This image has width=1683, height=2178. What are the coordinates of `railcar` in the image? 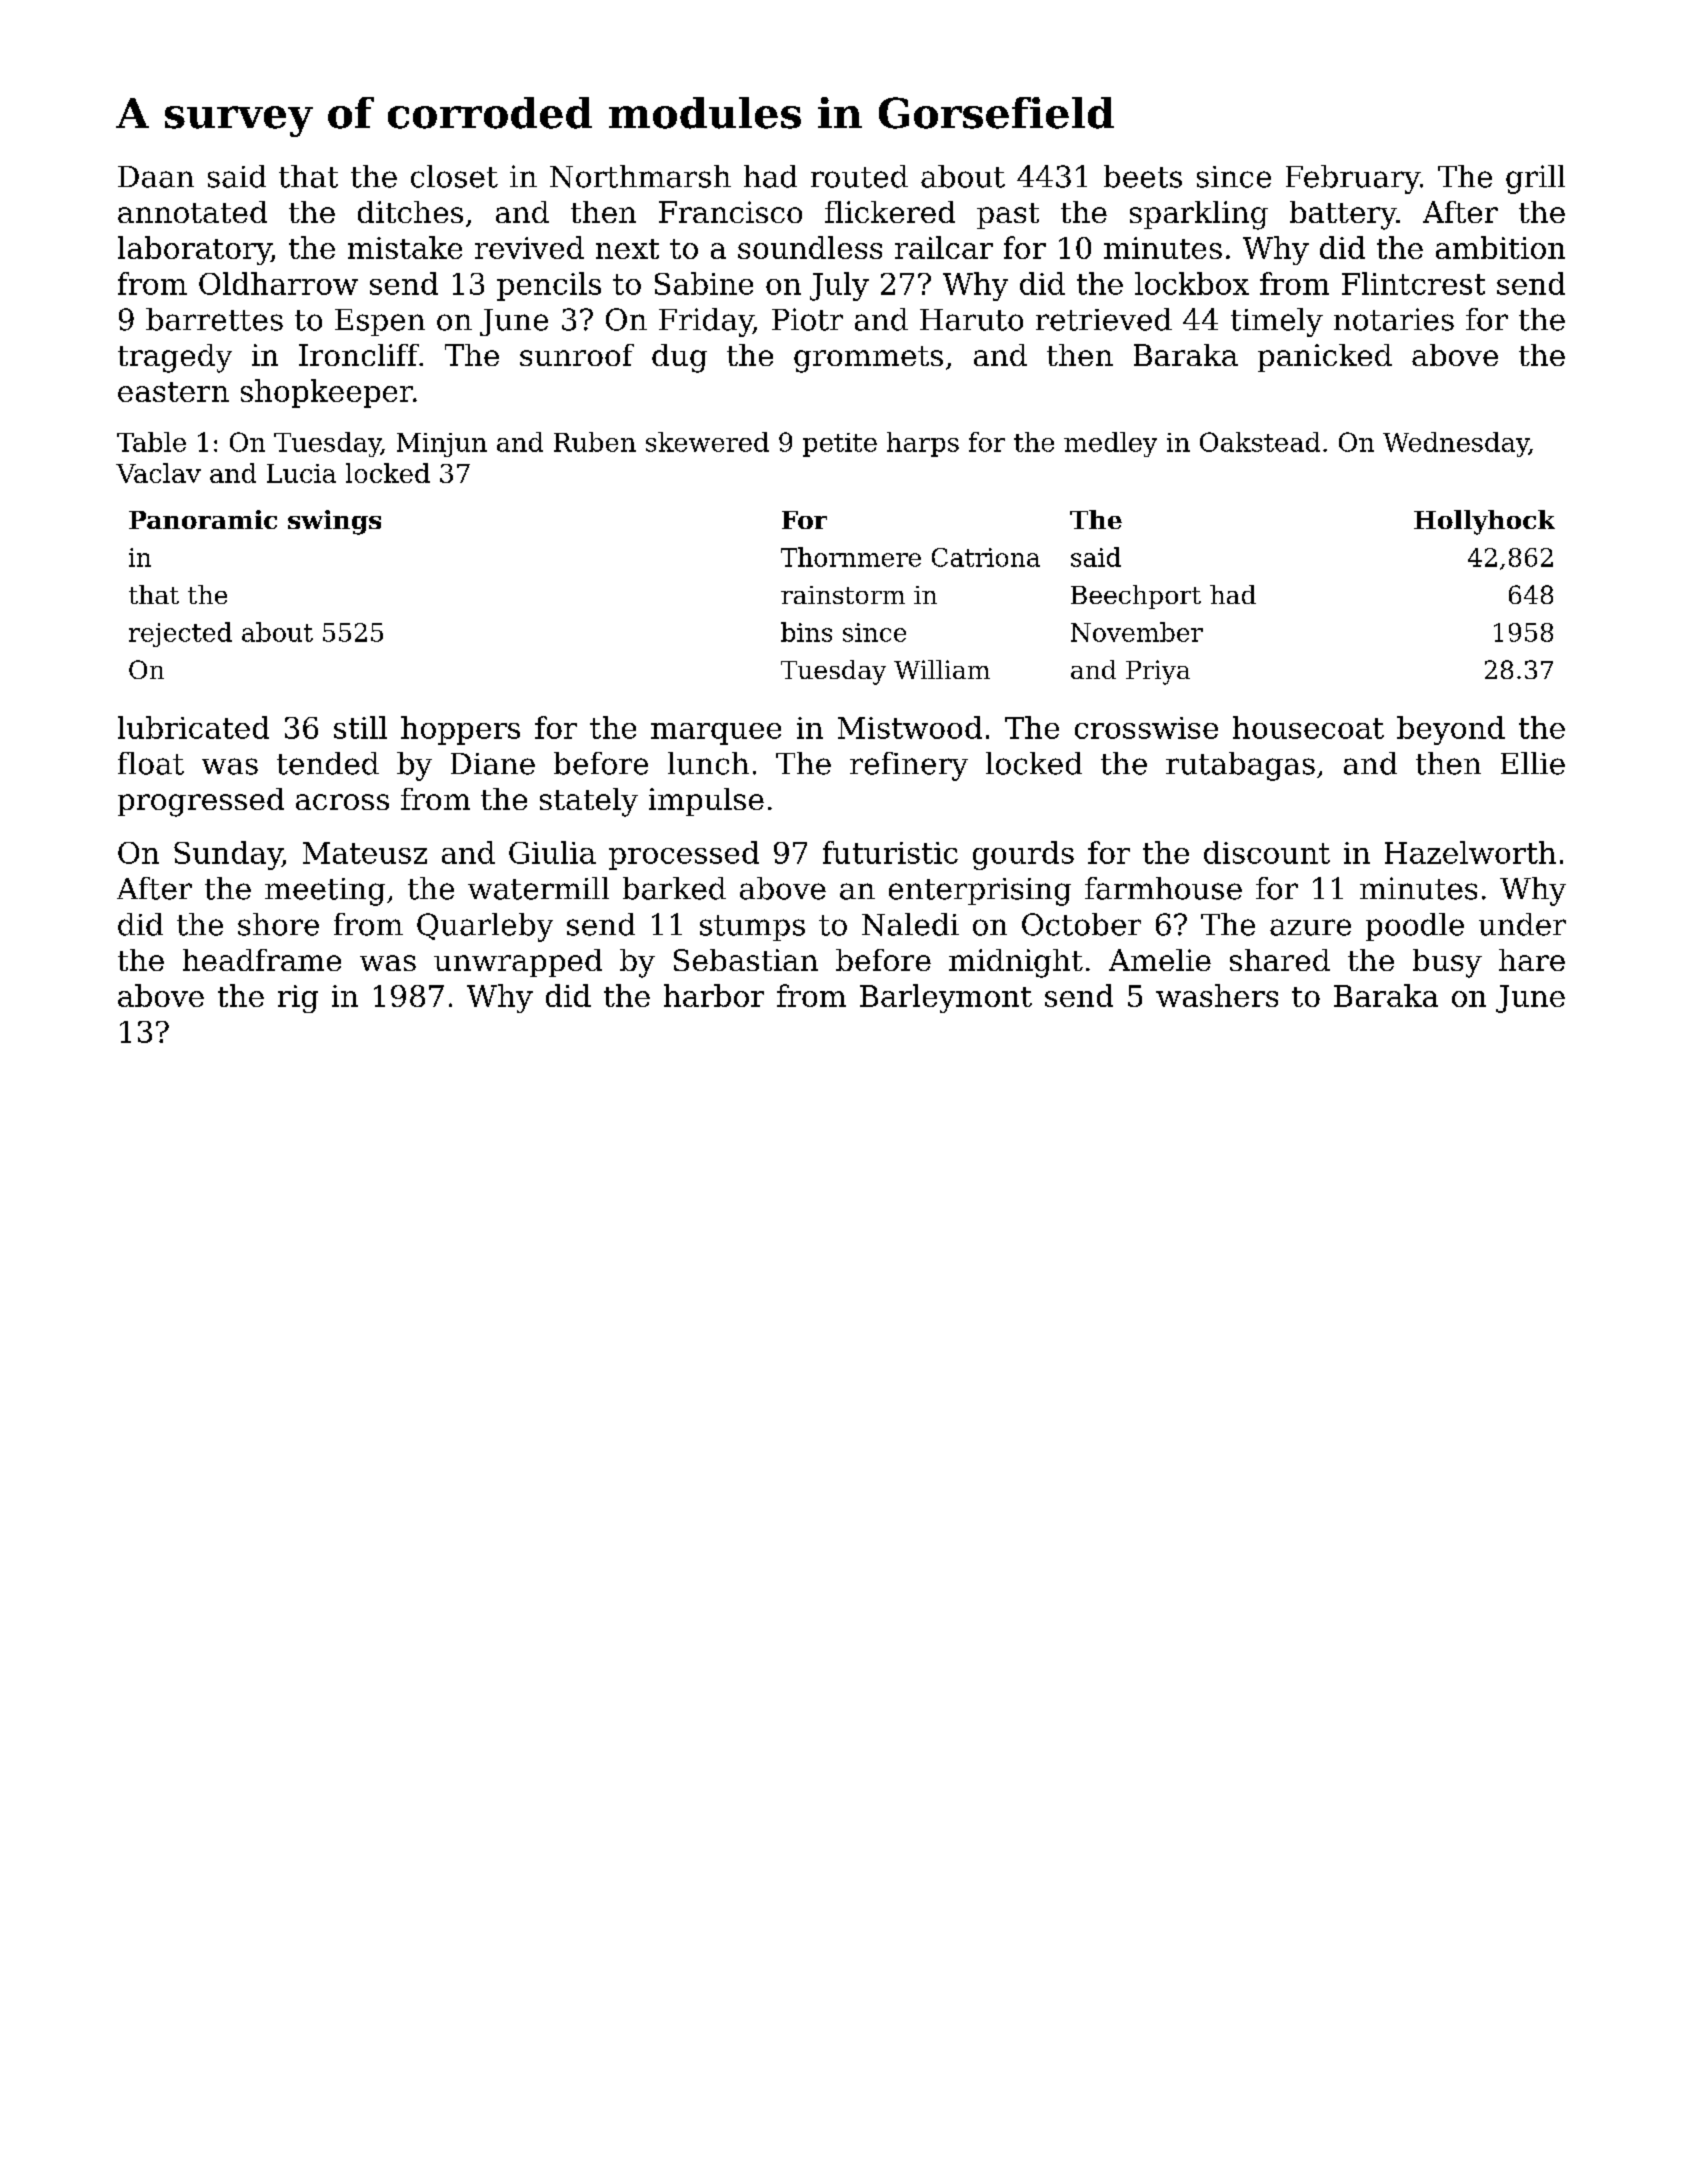 It's located at (944, 247).
